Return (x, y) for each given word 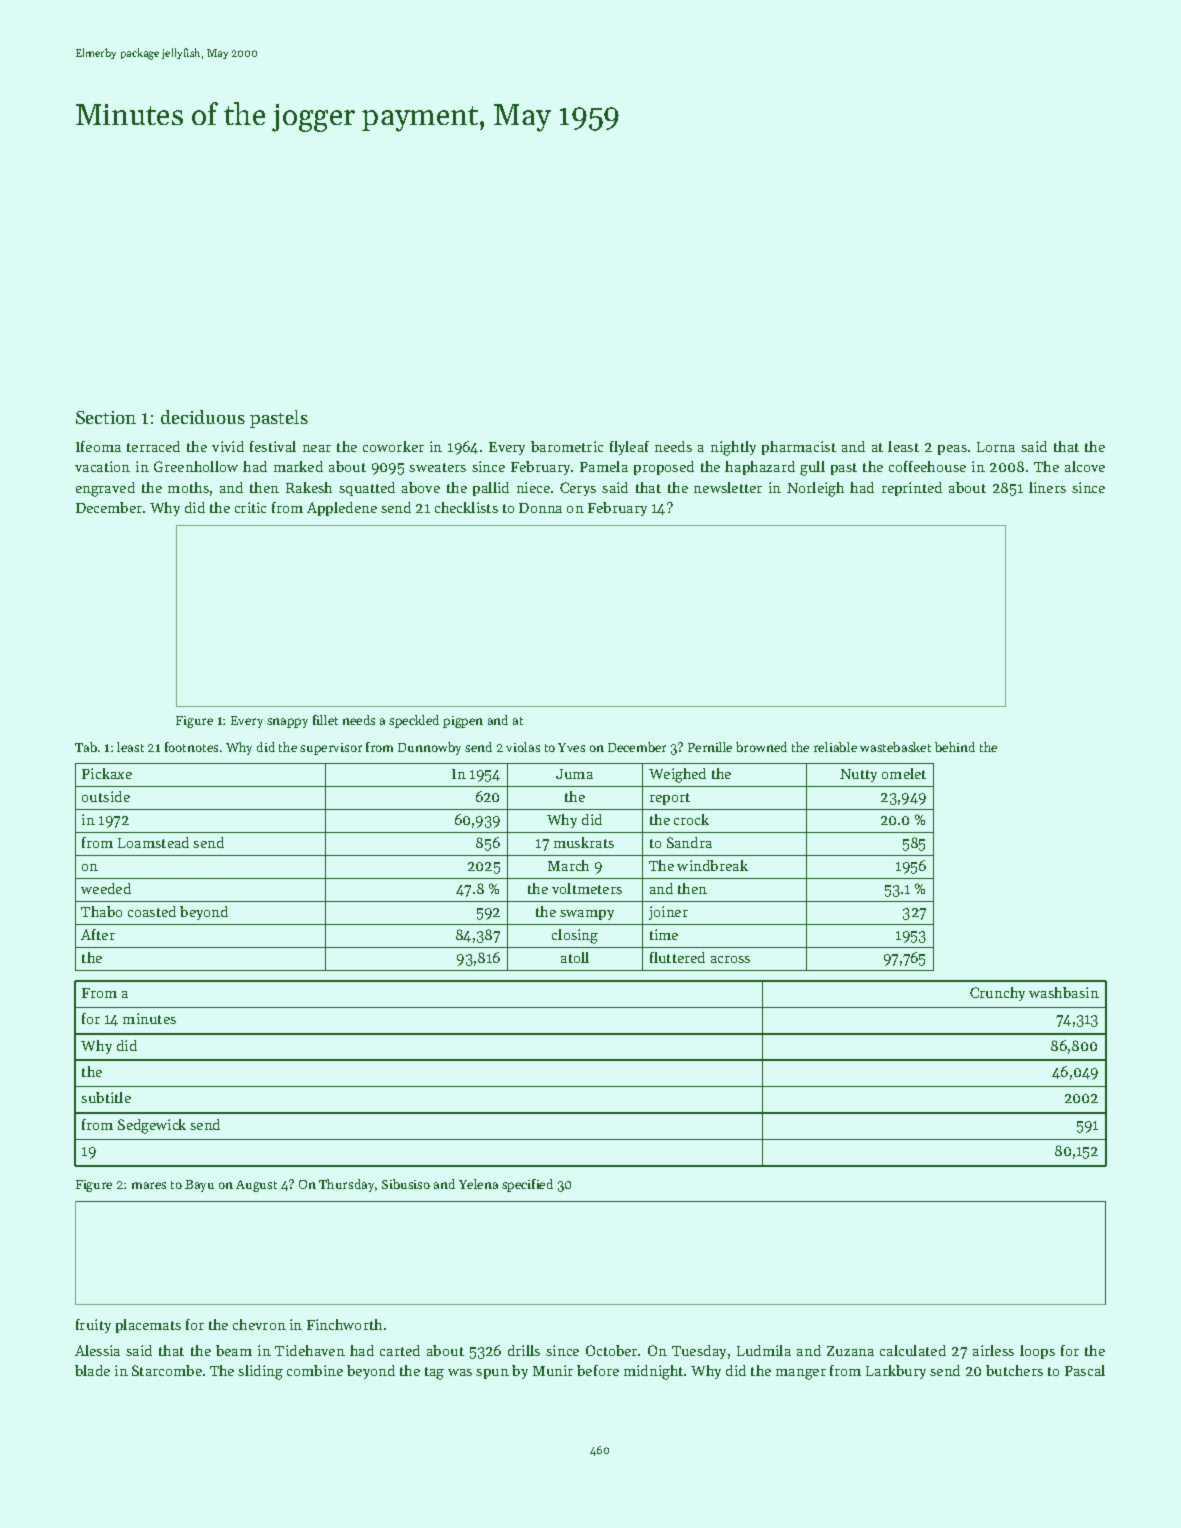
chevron (259, 1324)
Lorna (996, 447)
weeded (106, 888)
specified (527, 1185)
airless (993, 1350)
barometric (567, 446)
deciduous (203, 417)
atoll (575, 957)
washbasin (1064, 992)
